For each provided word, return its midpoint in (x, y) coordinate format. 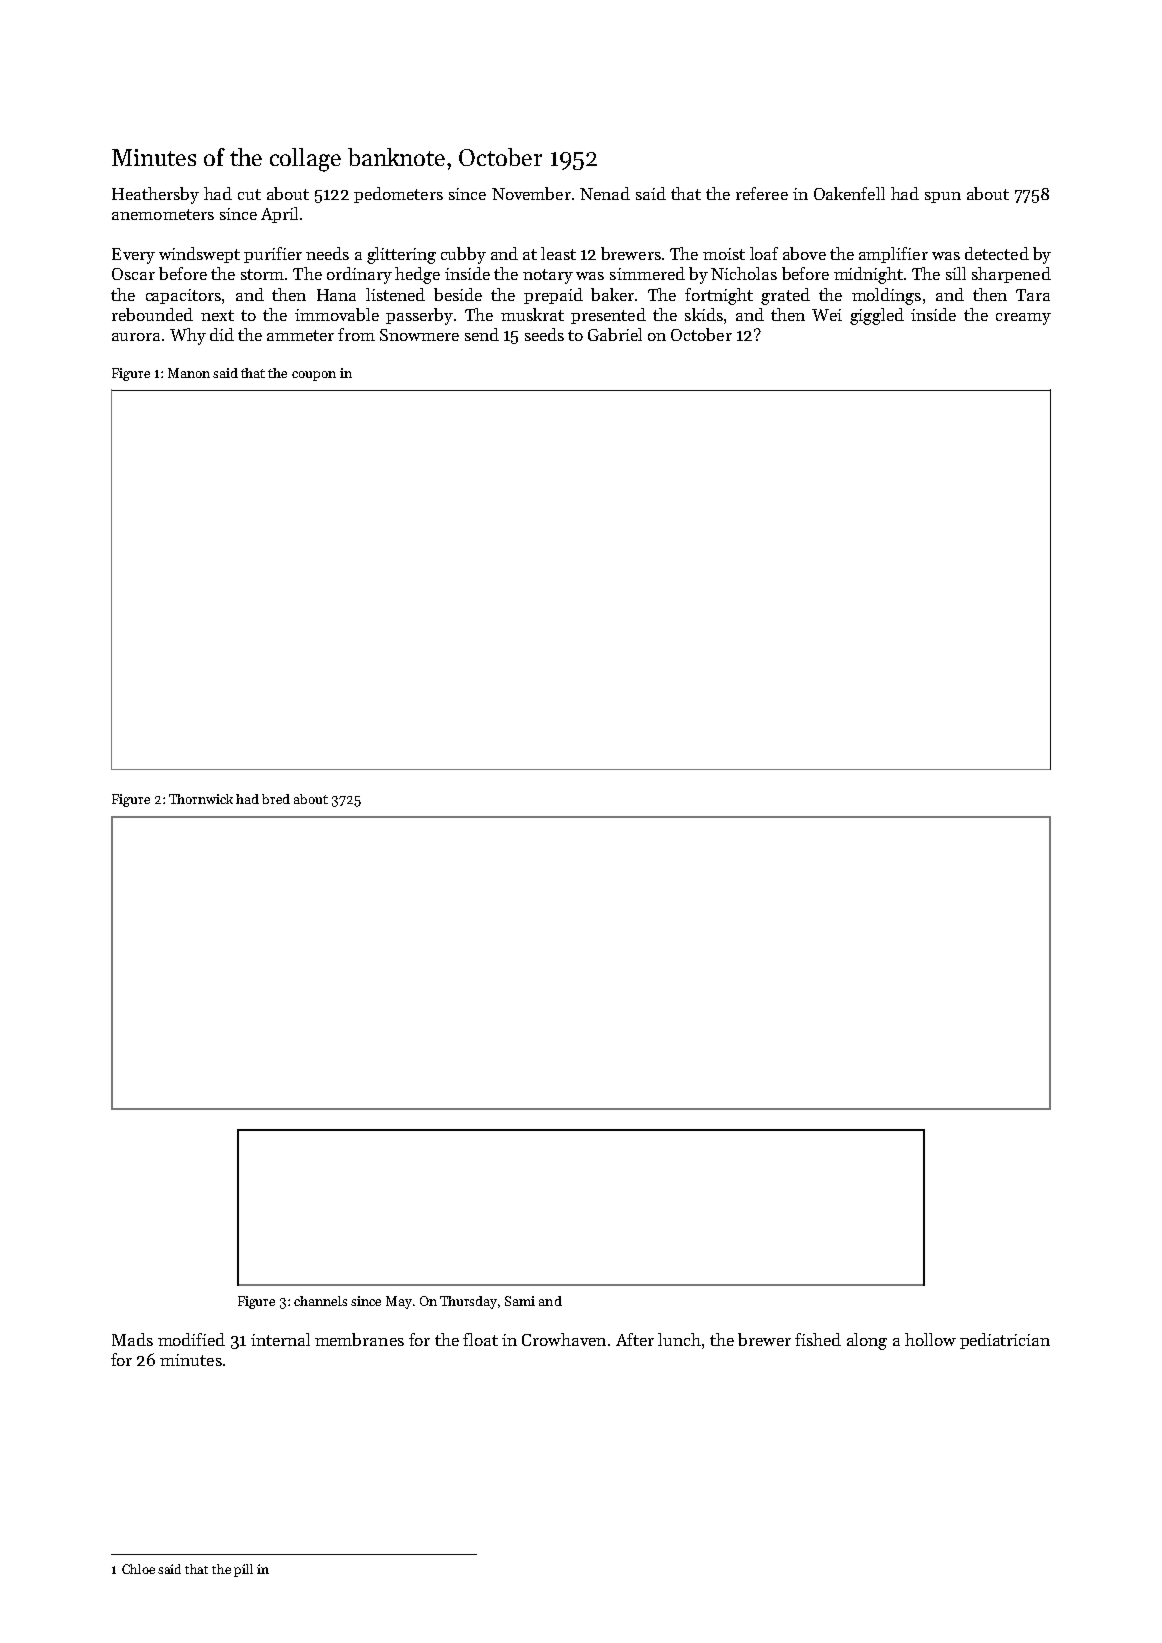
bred (276, 799)
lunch (679, 1339)
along (867, 1341)
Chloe (138, 1569)
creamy (1023, 319)
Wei (827, 315)
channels (320, 1301)
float (480, 1339)
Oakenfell (849, 193)
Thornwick (201, 799)
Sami (520, 1301)
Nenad (605, 193)
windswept (199, 255)
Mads (132, 1339)
